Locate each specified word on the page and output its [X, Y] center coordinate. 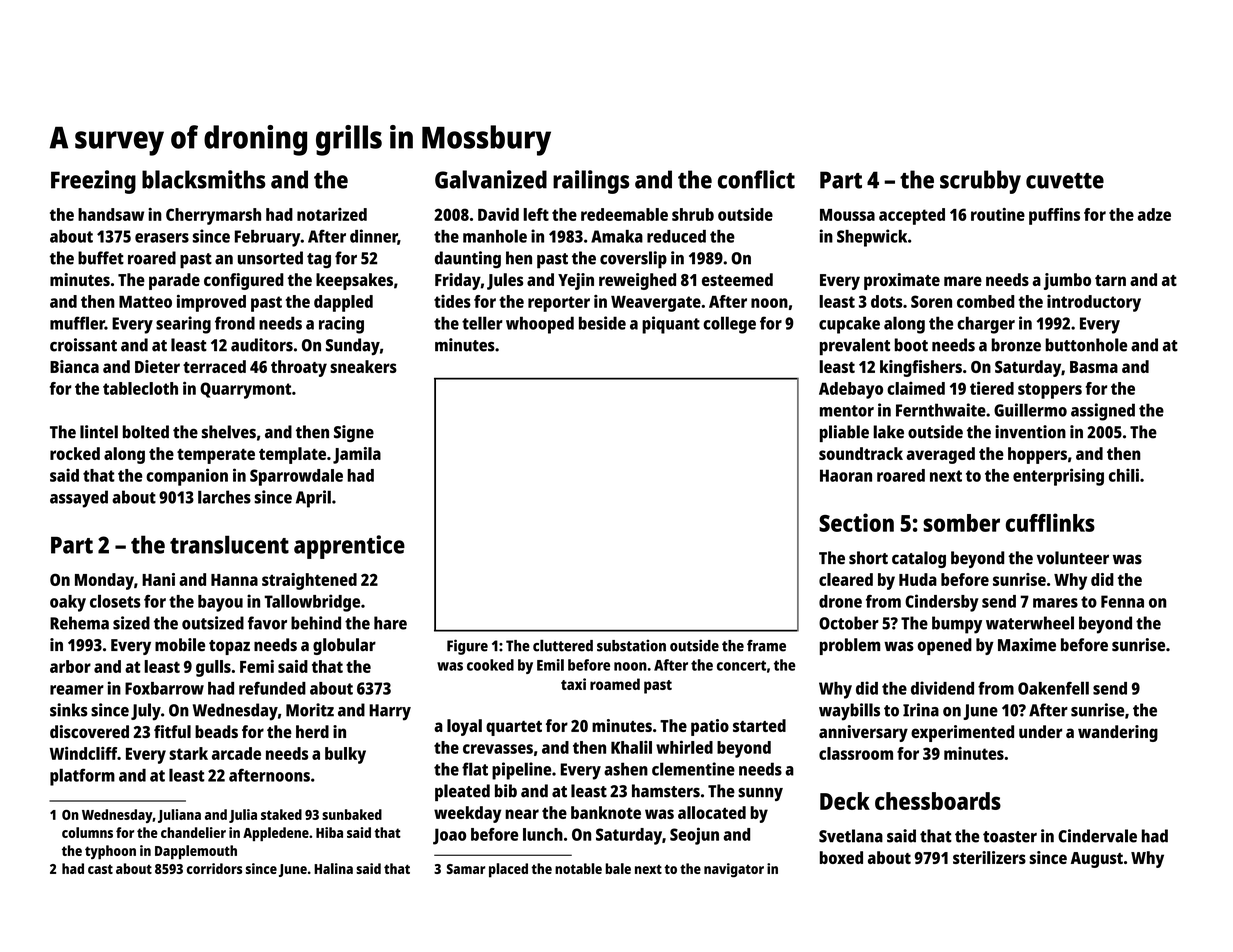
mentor [847, 411]
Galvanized [491, 179]
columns [87, 832]
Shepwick [872, 238]
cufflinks [1050, 522]
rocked [75, 453]
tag [319, 261]
